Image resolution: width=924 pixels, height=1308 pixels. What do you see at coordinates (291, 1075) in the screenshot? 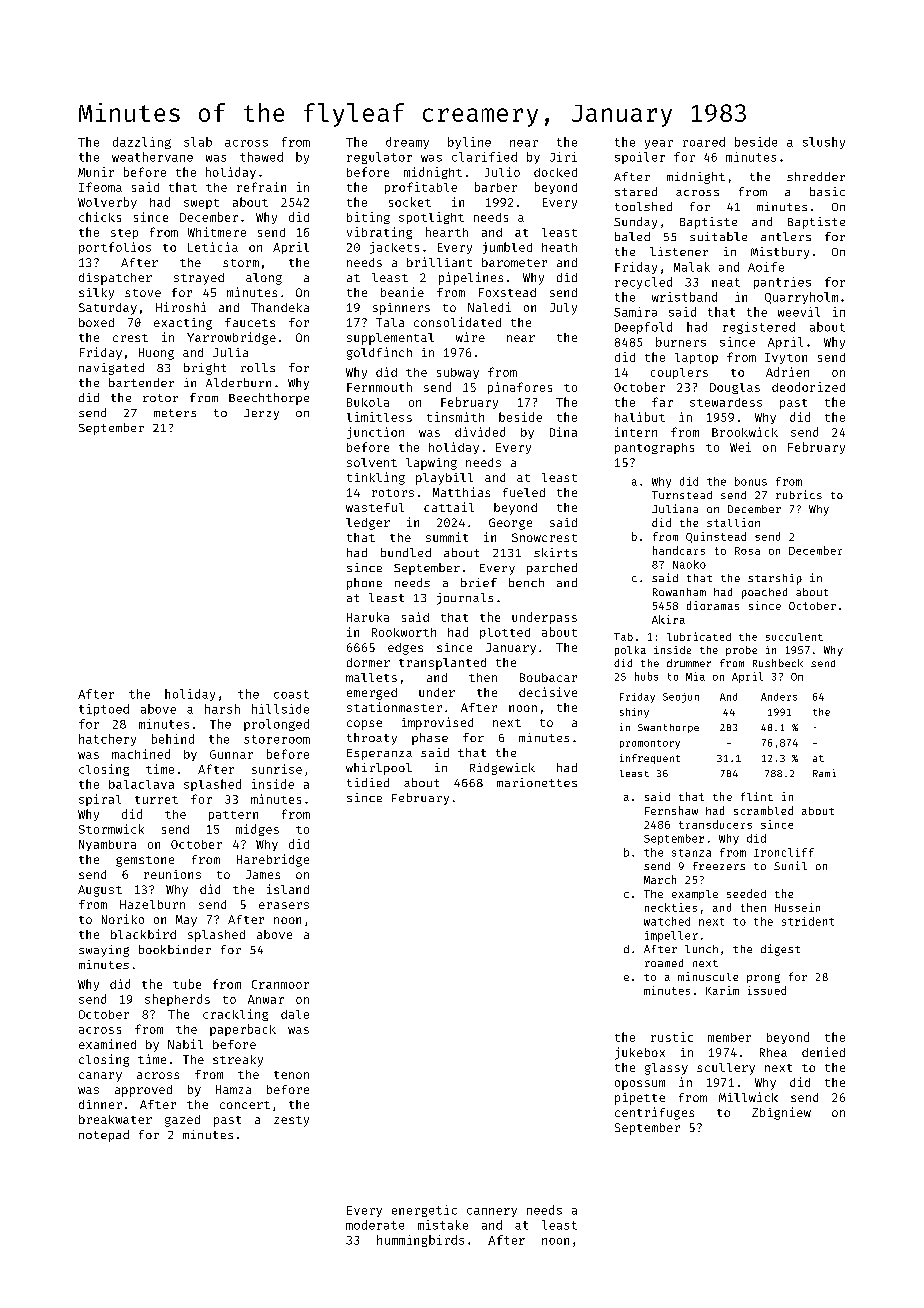
I see `tenon` at bounding box center [291, 1075].
